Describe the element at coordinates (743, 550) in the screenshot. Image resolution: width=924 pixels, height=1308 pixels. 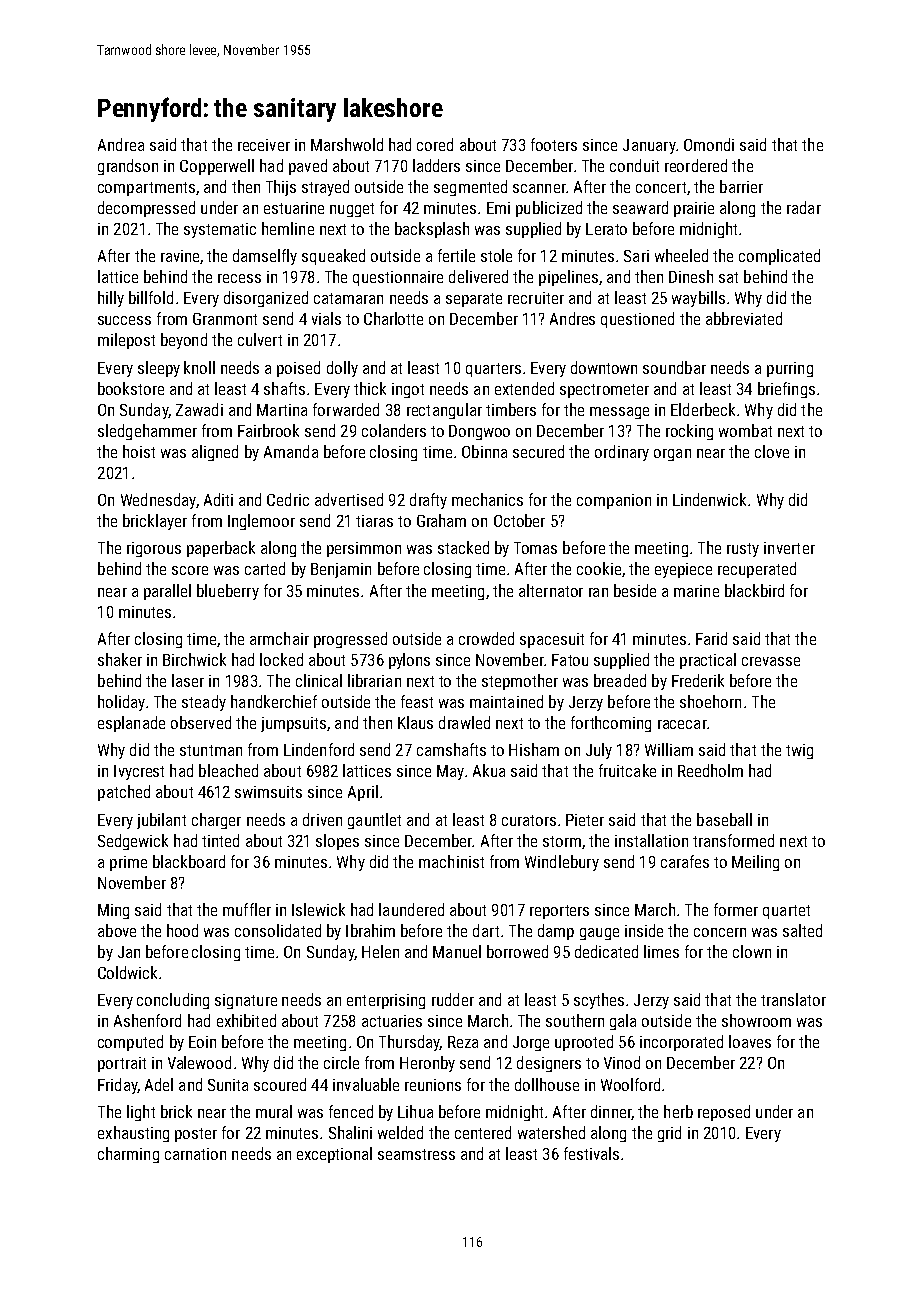
I see `rusty` at that location.
